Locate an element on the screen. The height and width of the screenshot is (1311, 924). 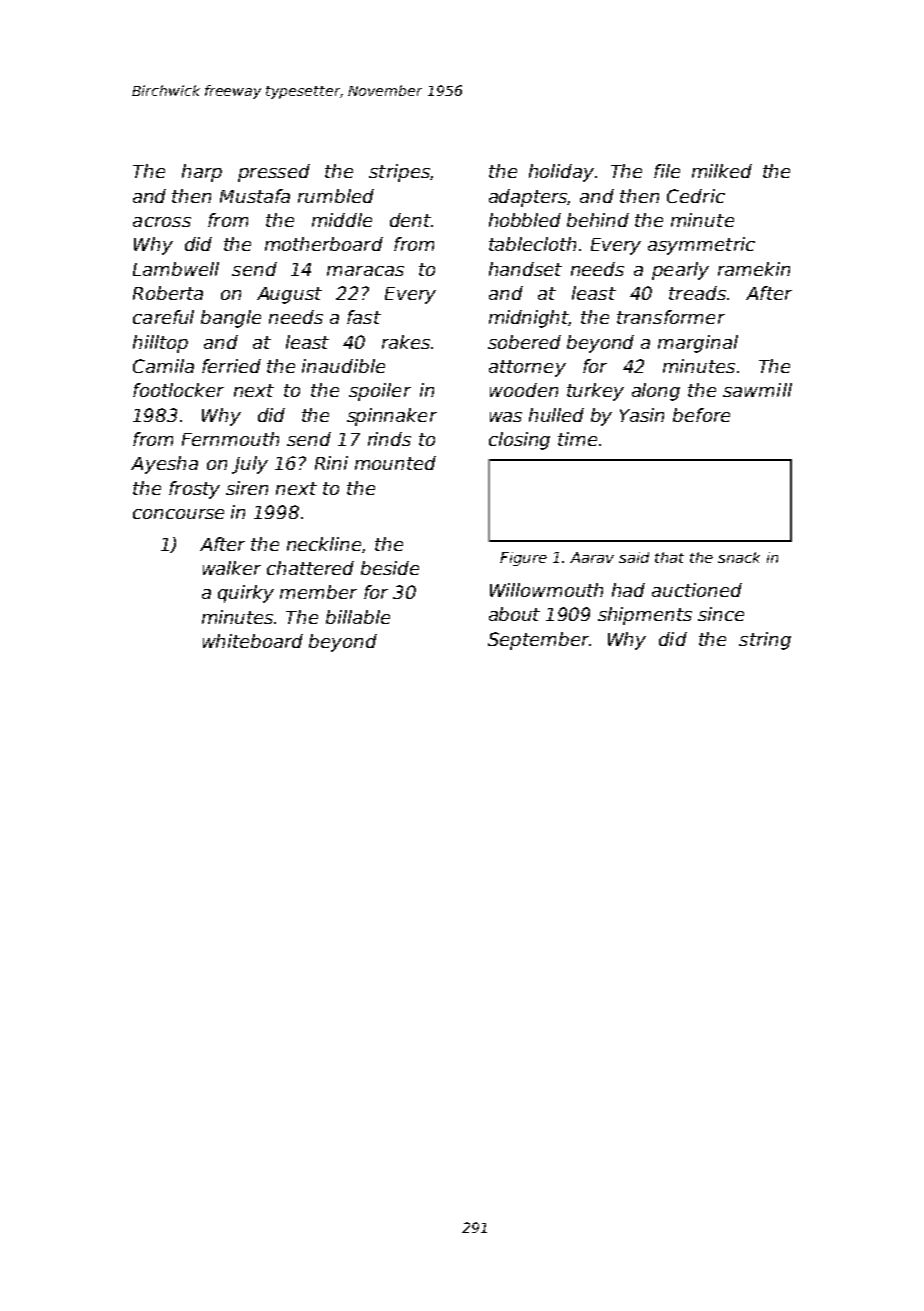
file is located at coordinates (667, 171).
